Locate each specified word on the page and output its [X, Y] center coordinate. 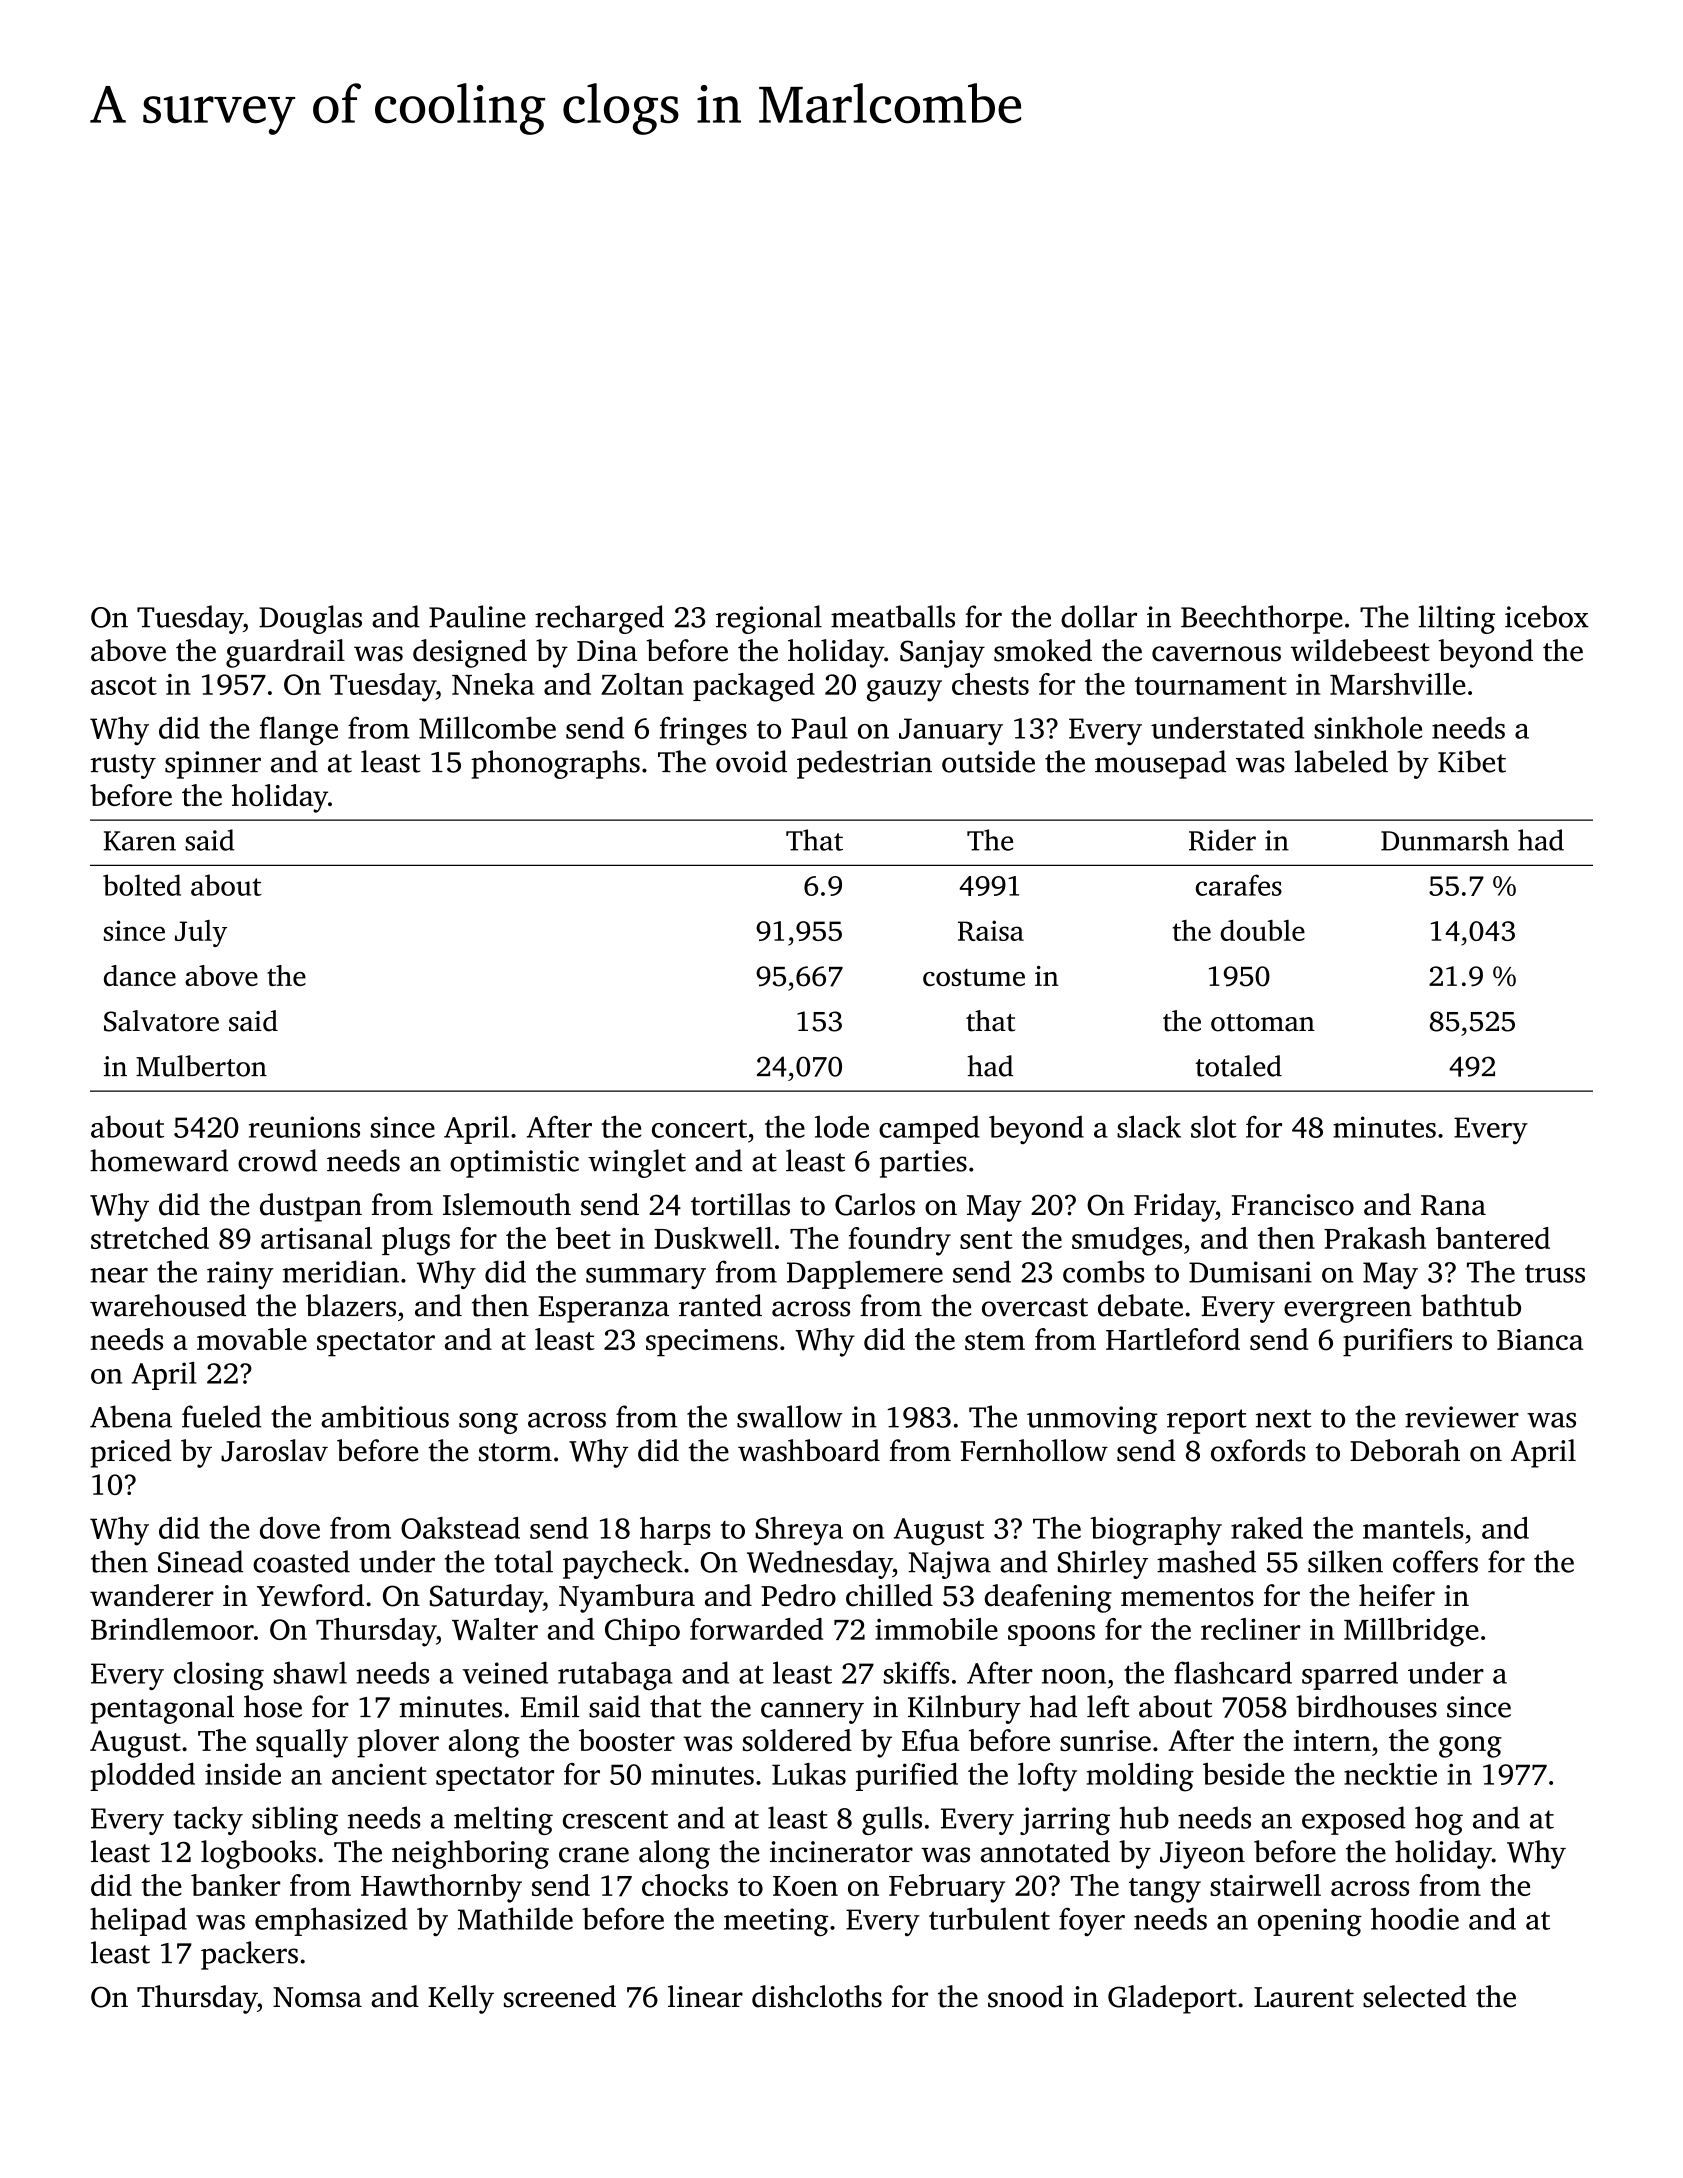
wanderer [152, 1595]
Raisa [991, 930]
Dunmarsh [1445, 840]
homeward [159, 1160]
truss [1555, 1273]
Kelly [461, 1999]
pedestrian [864, 764]
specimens [712, 1343]
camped [929, 1129]
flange [299, 730]
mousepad [1160, 764]
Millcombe [487, 727]
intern [1332, 1740]
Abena [131, 1416]
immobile [936, 1629]
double [1263, 930]
